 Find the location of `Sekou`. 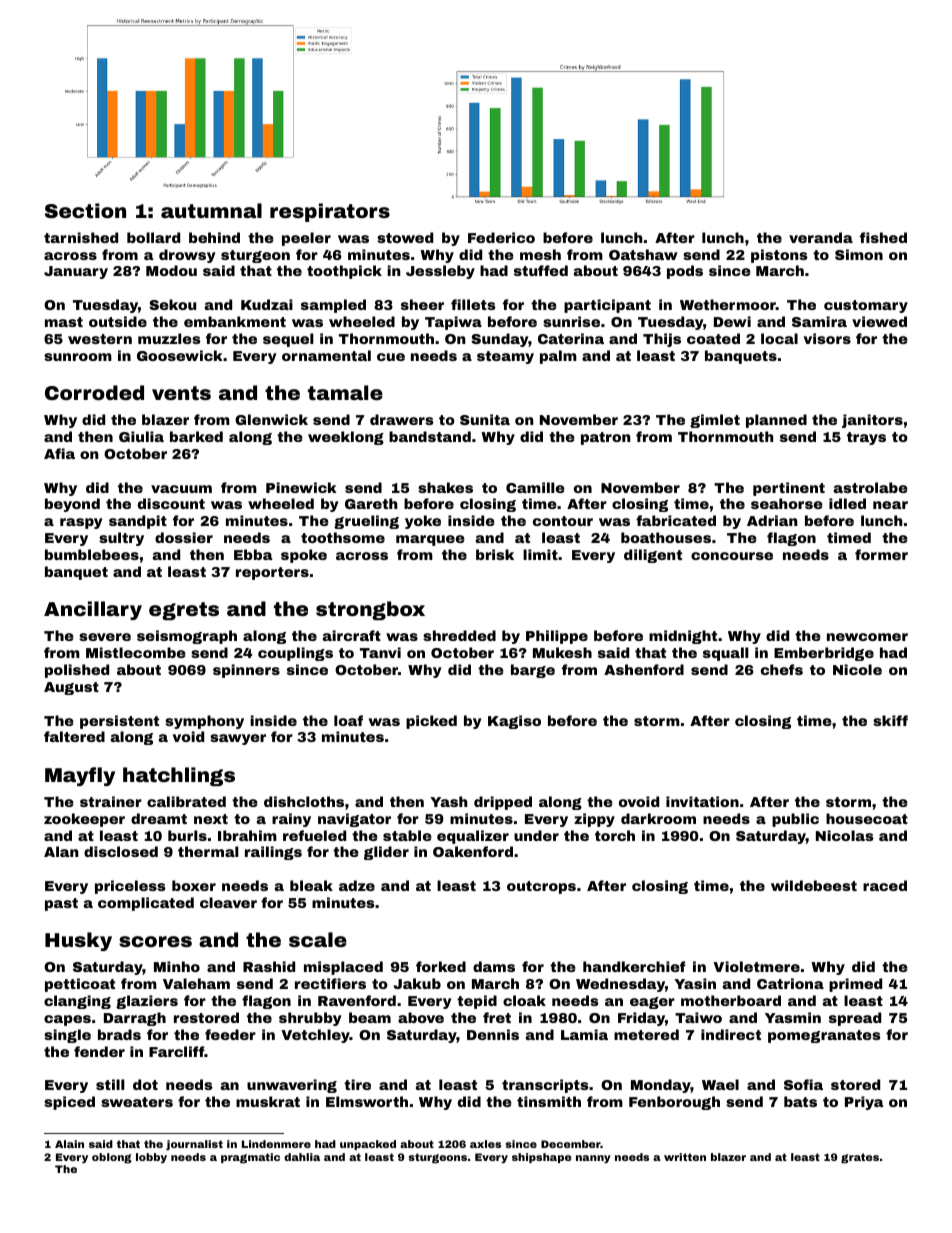

Sekou is located at coordinates (172, 304).
